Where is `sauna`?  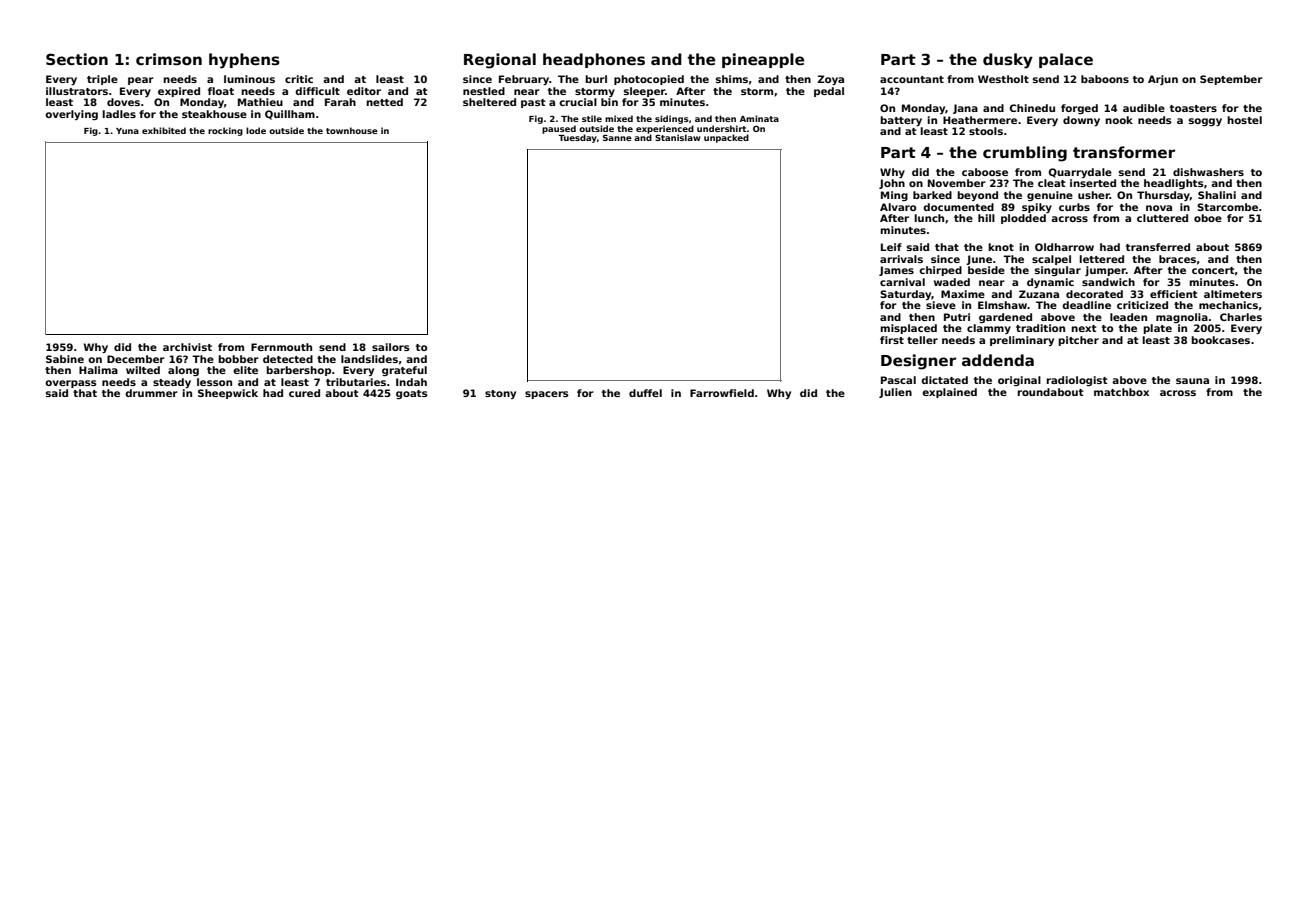
sauna is located at coordinates (1192, 381).
